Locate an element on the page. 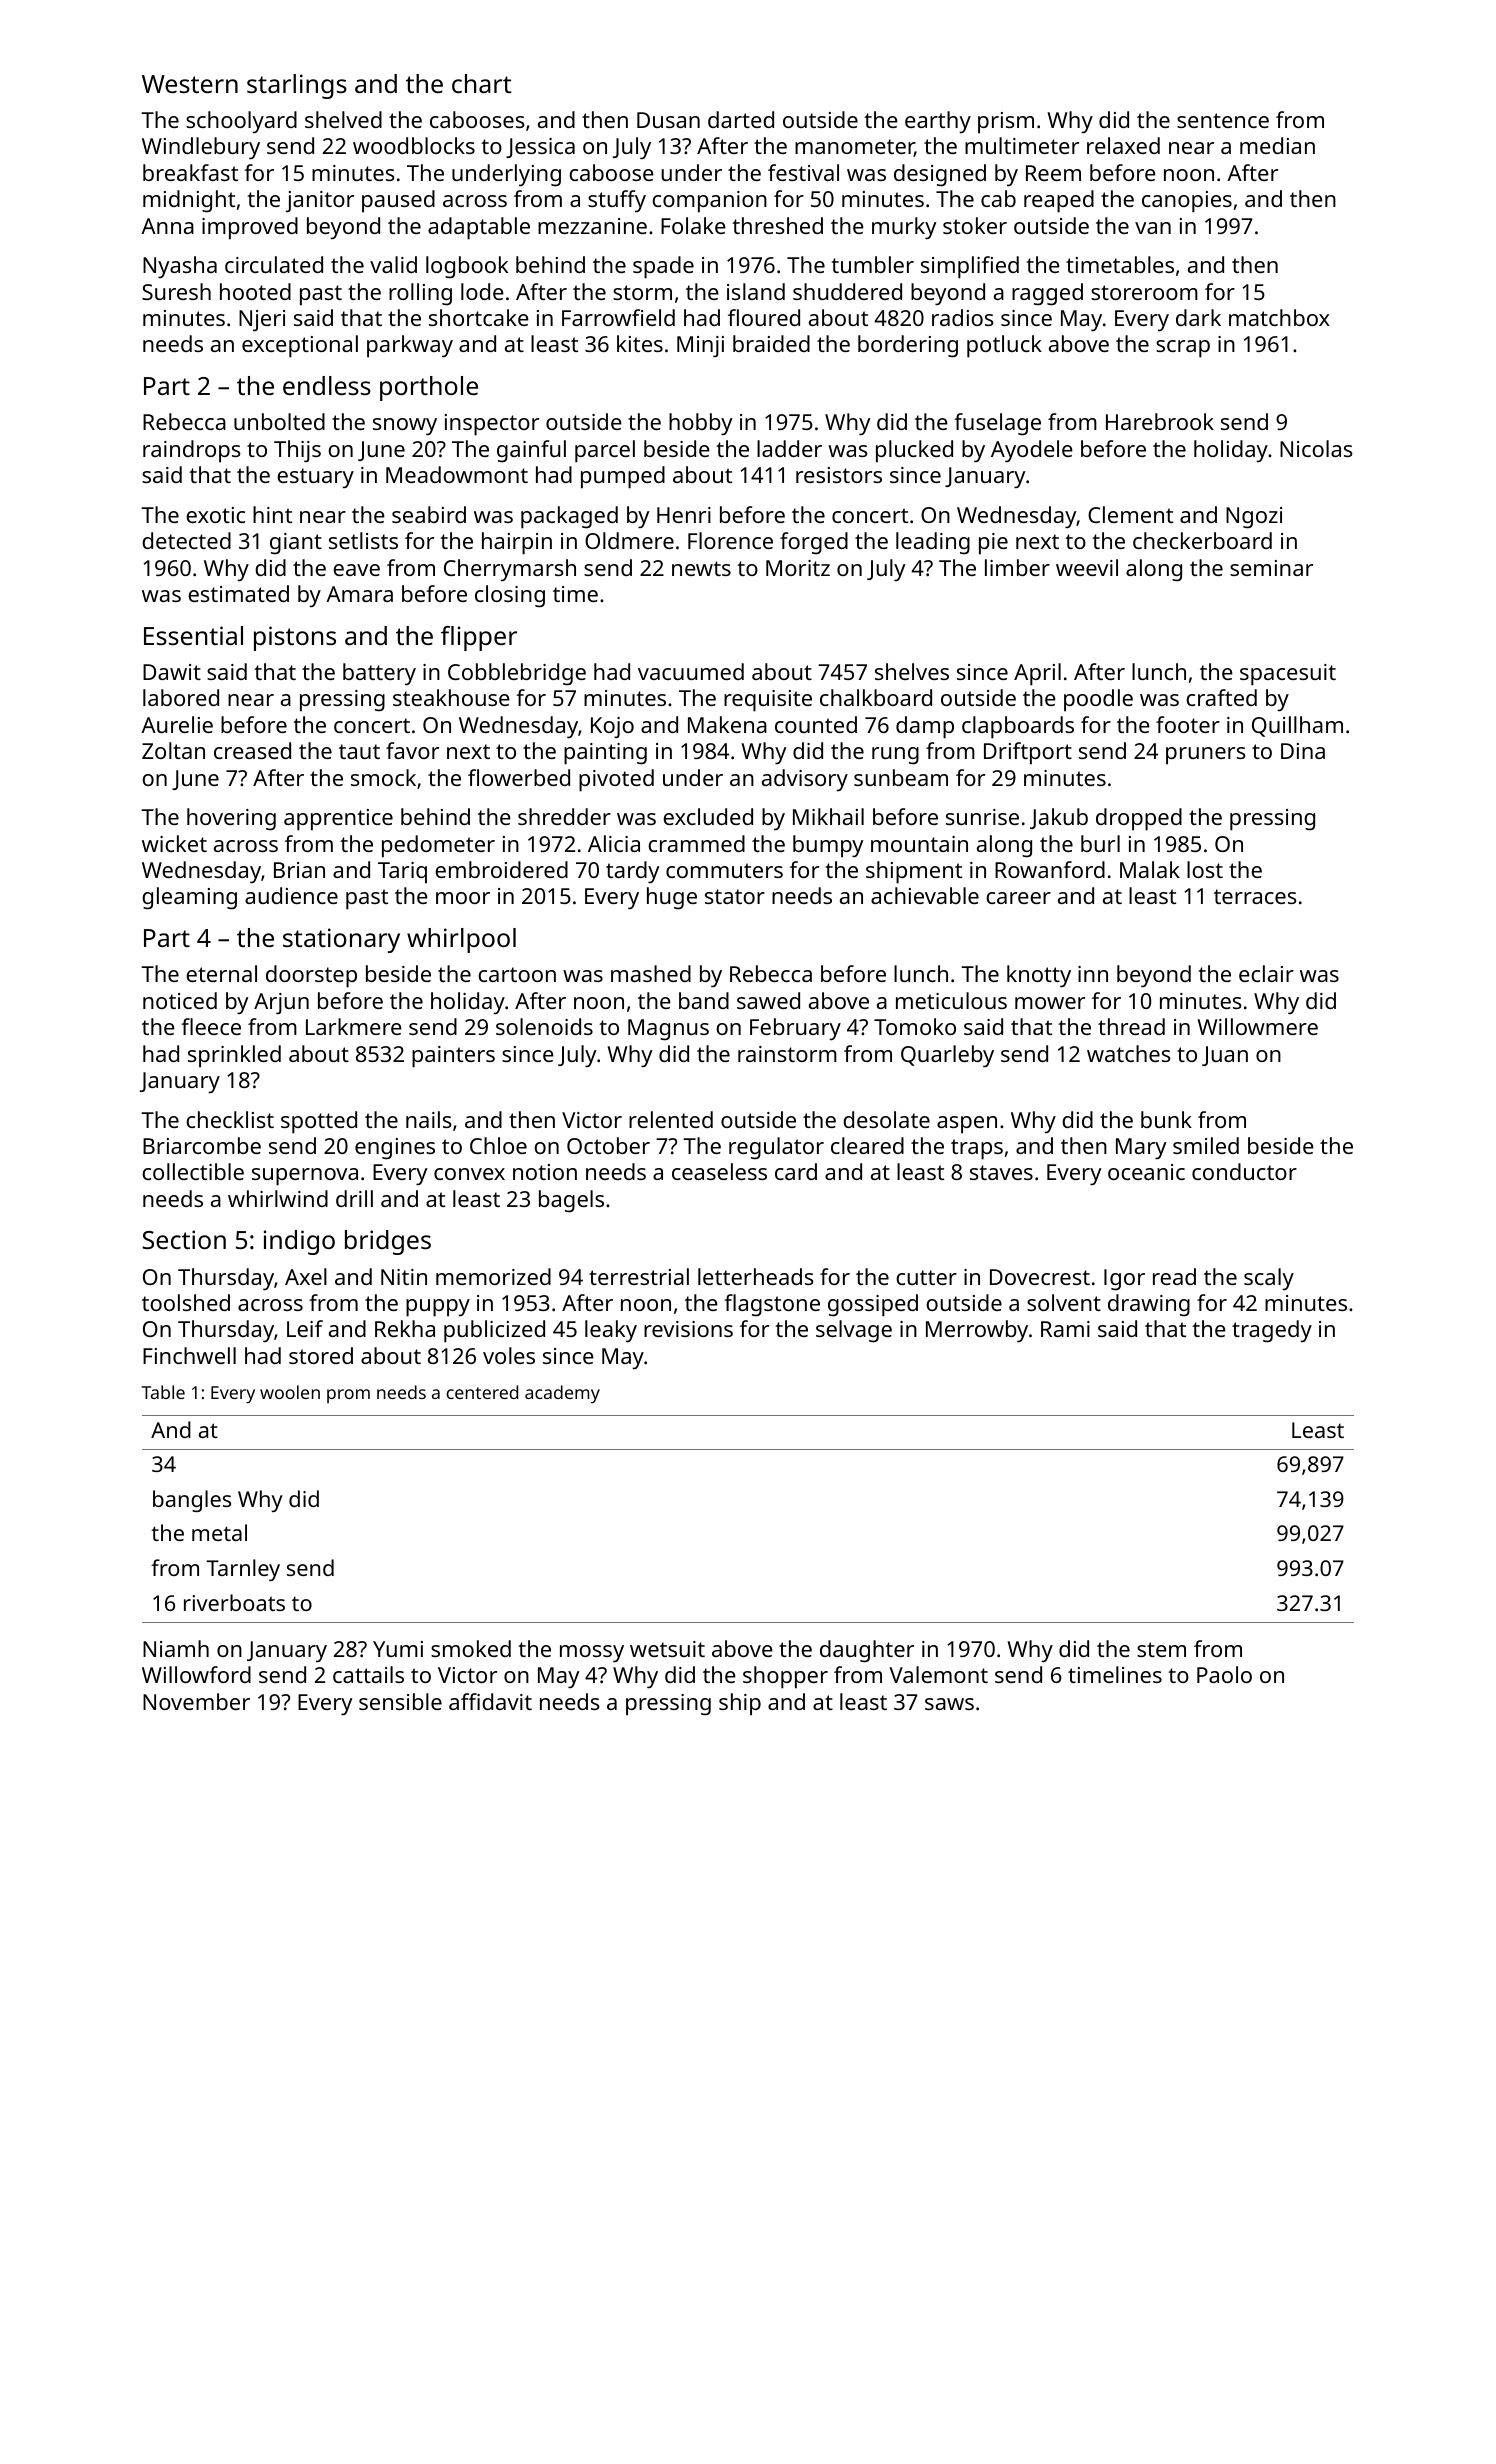  November is located at coordinates (196, 1701).
